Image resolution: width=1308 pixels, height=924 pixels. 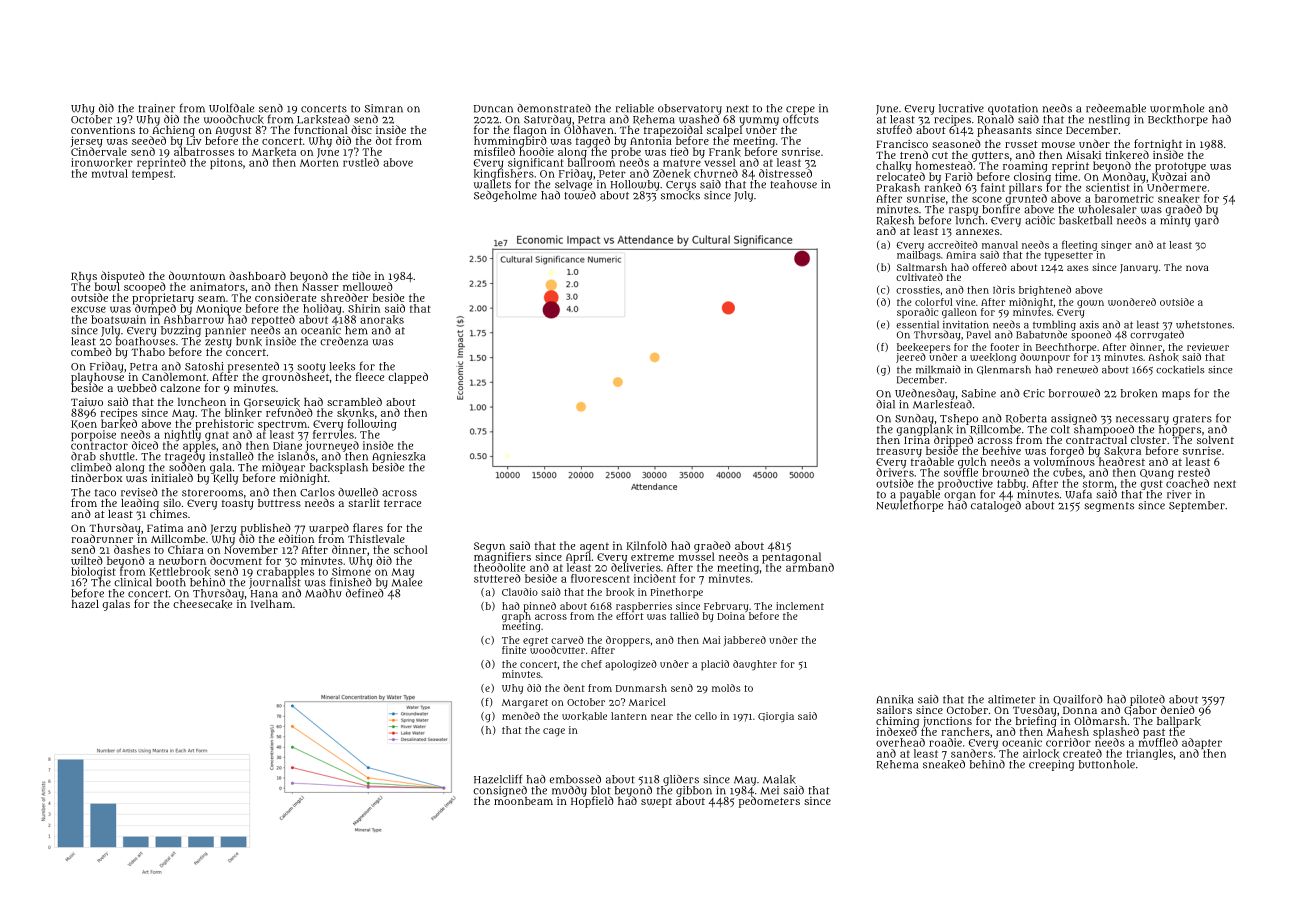 What do you see at coordinates (961, 108) in the screenshot?
I see `lucrative` at bounding box center [961, 108].
